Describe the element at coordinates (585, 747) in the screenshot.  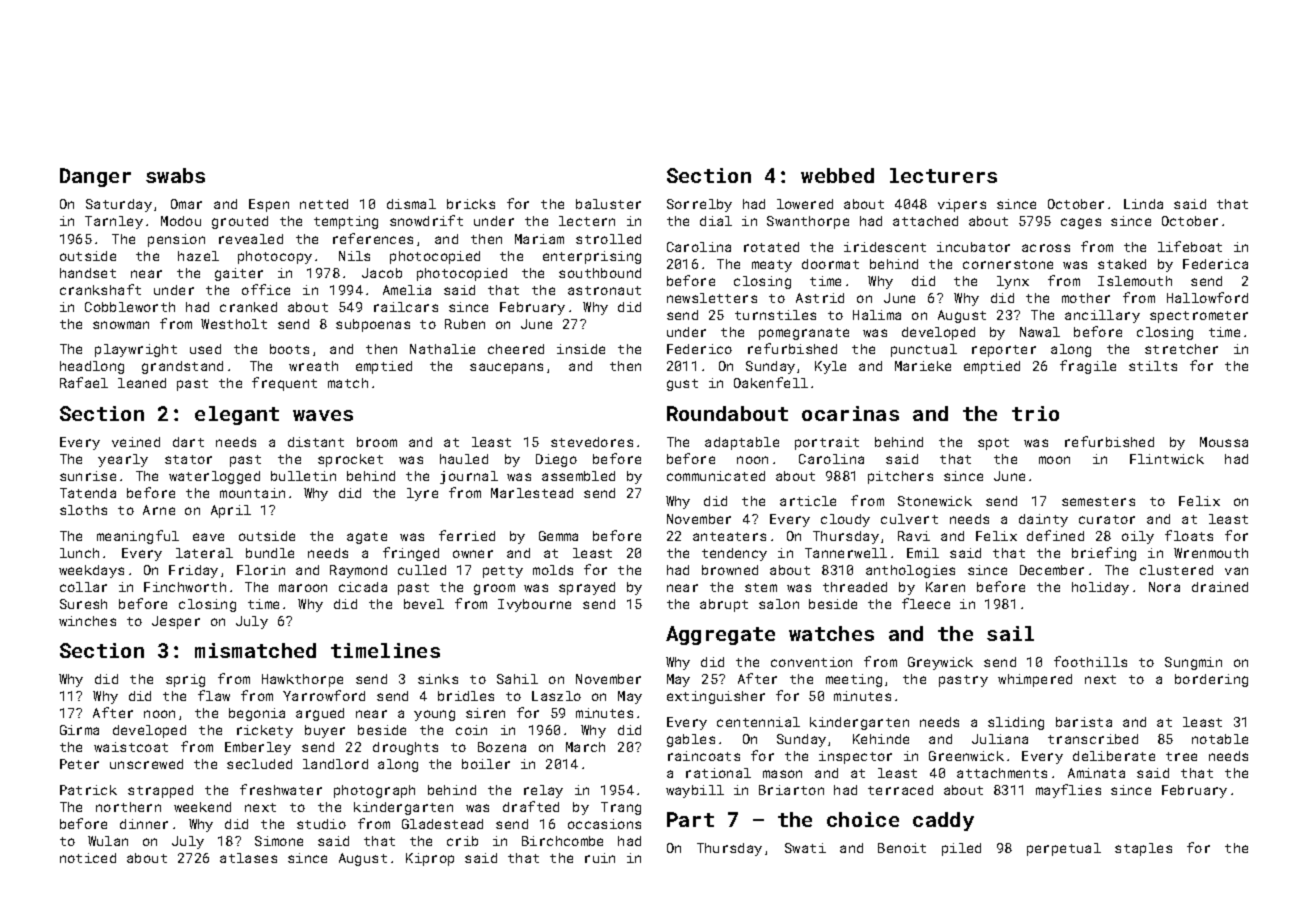
I see `March` at that location.
